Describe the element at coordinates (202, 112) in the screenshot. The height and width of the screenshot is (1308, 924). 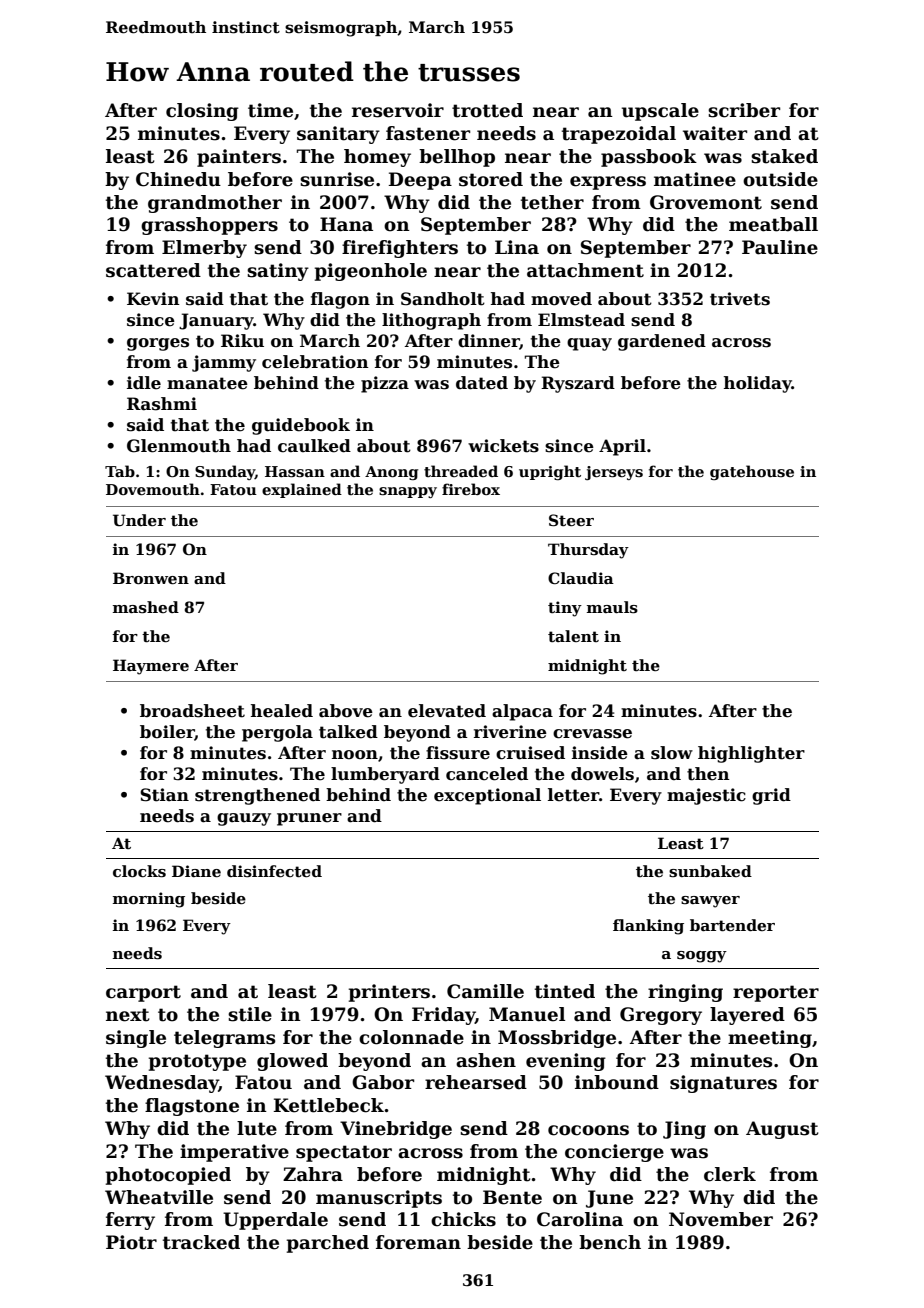
I see `closing` at that location.
